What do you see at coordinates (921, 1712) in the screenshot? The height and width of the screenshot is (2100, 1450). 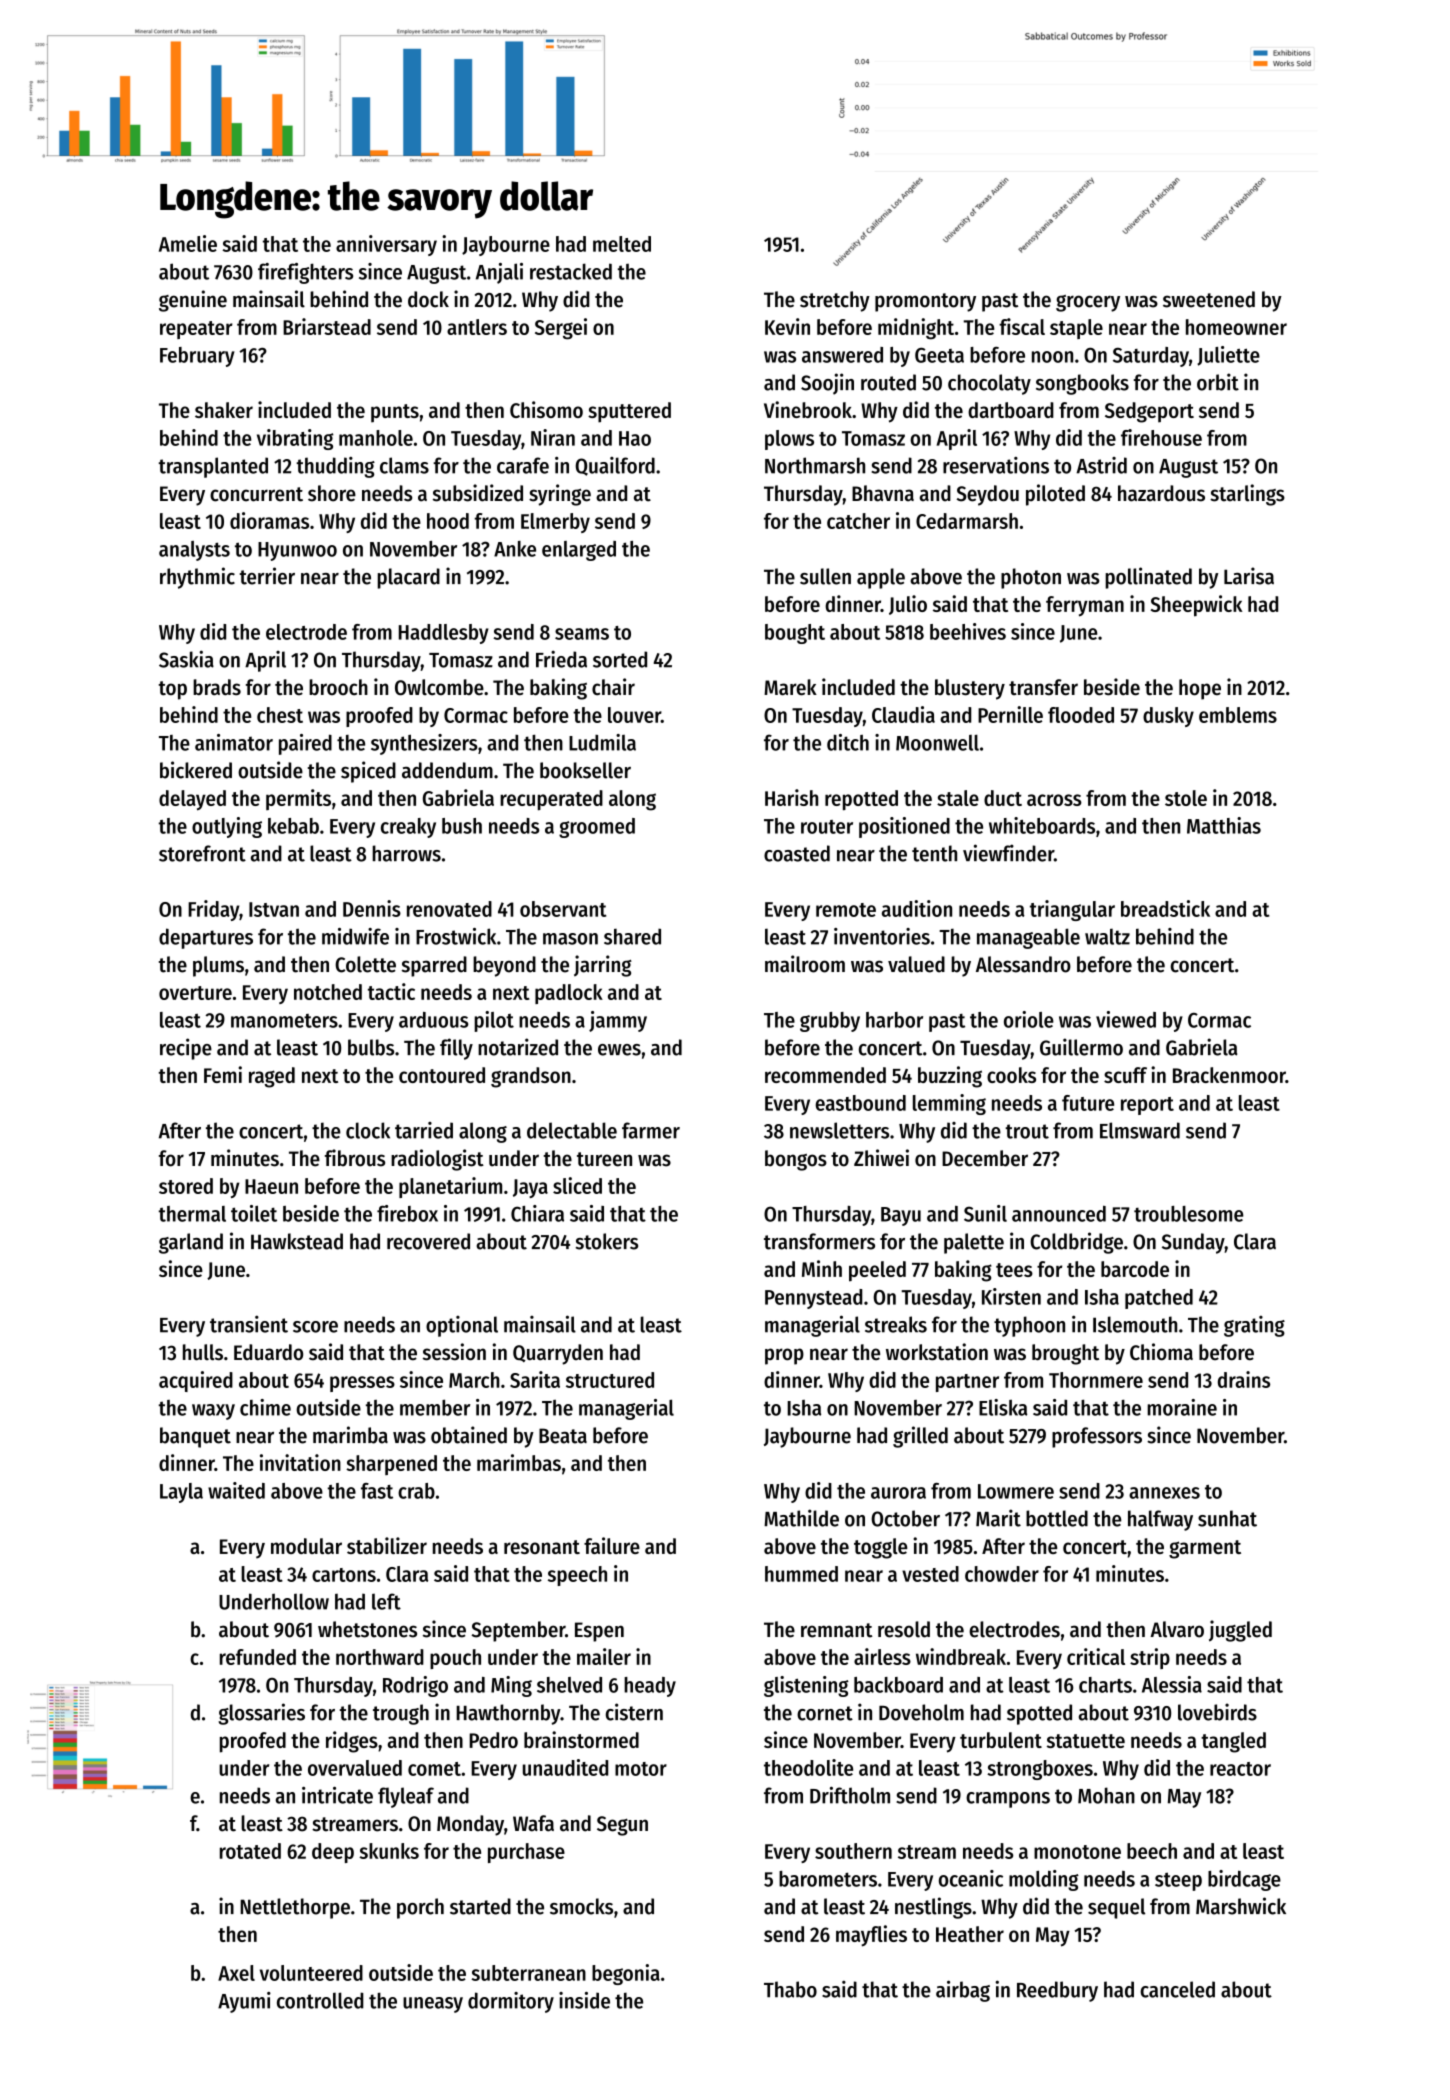 I see `Doveholm` at bounding box center [921, 1712].
